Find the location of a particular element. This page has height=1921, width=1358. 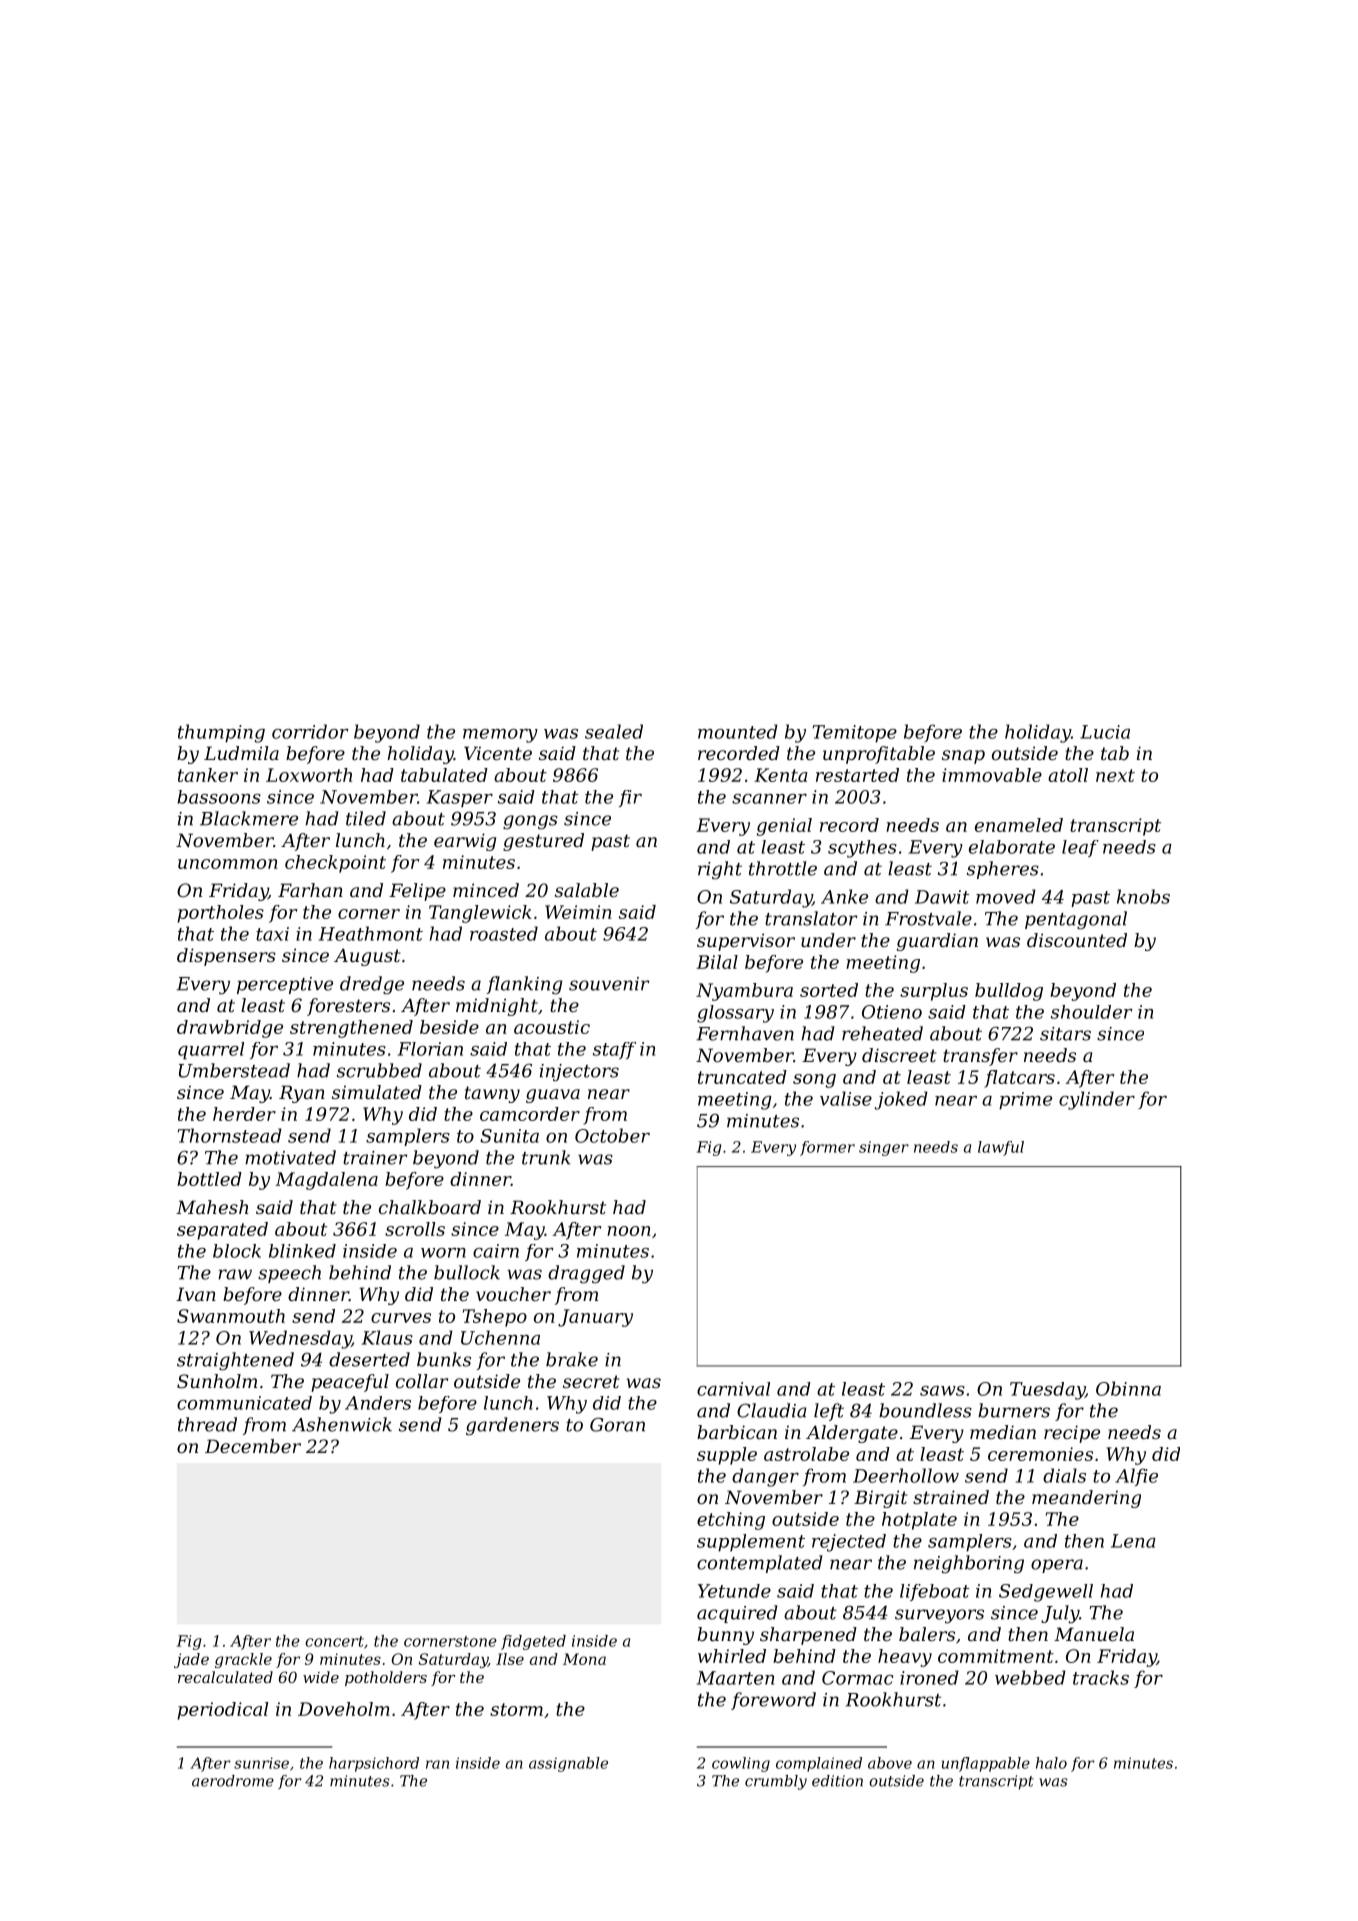

aerodrome is located at coordinates (233, 1781).
